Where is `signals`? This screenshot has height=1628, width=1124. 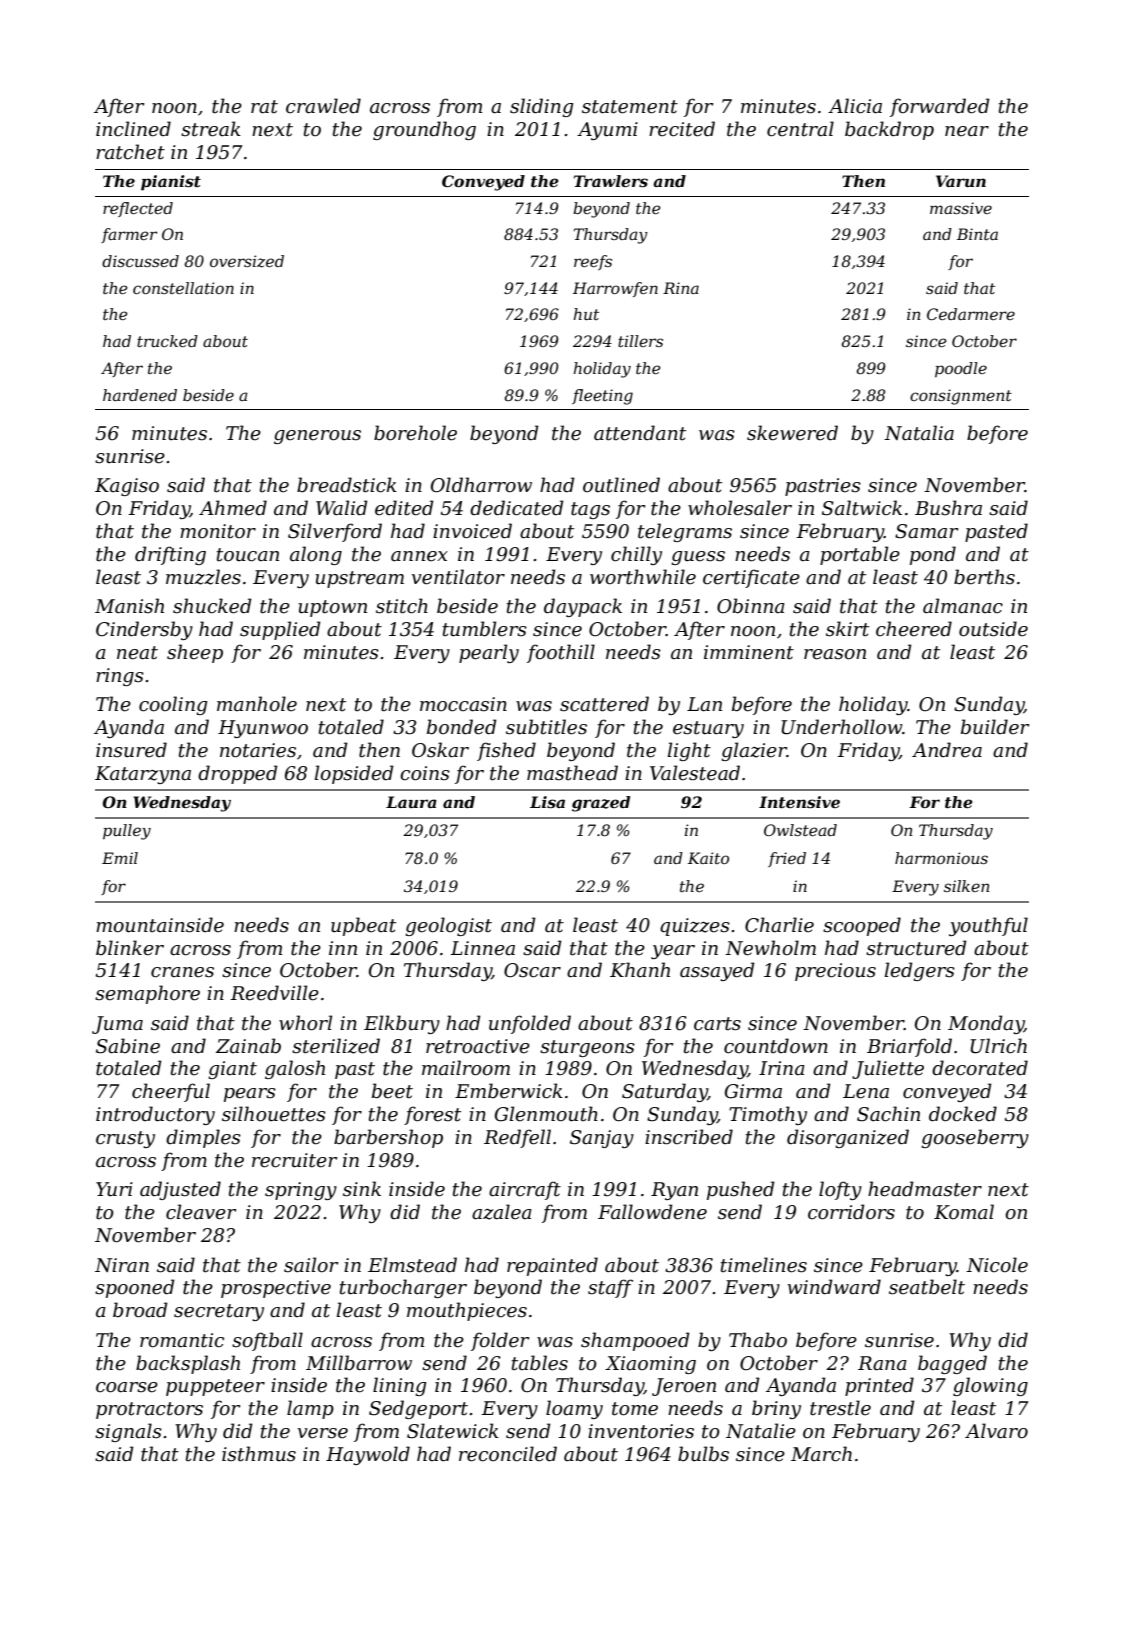 signals is located at coordinates (128, 1432).
